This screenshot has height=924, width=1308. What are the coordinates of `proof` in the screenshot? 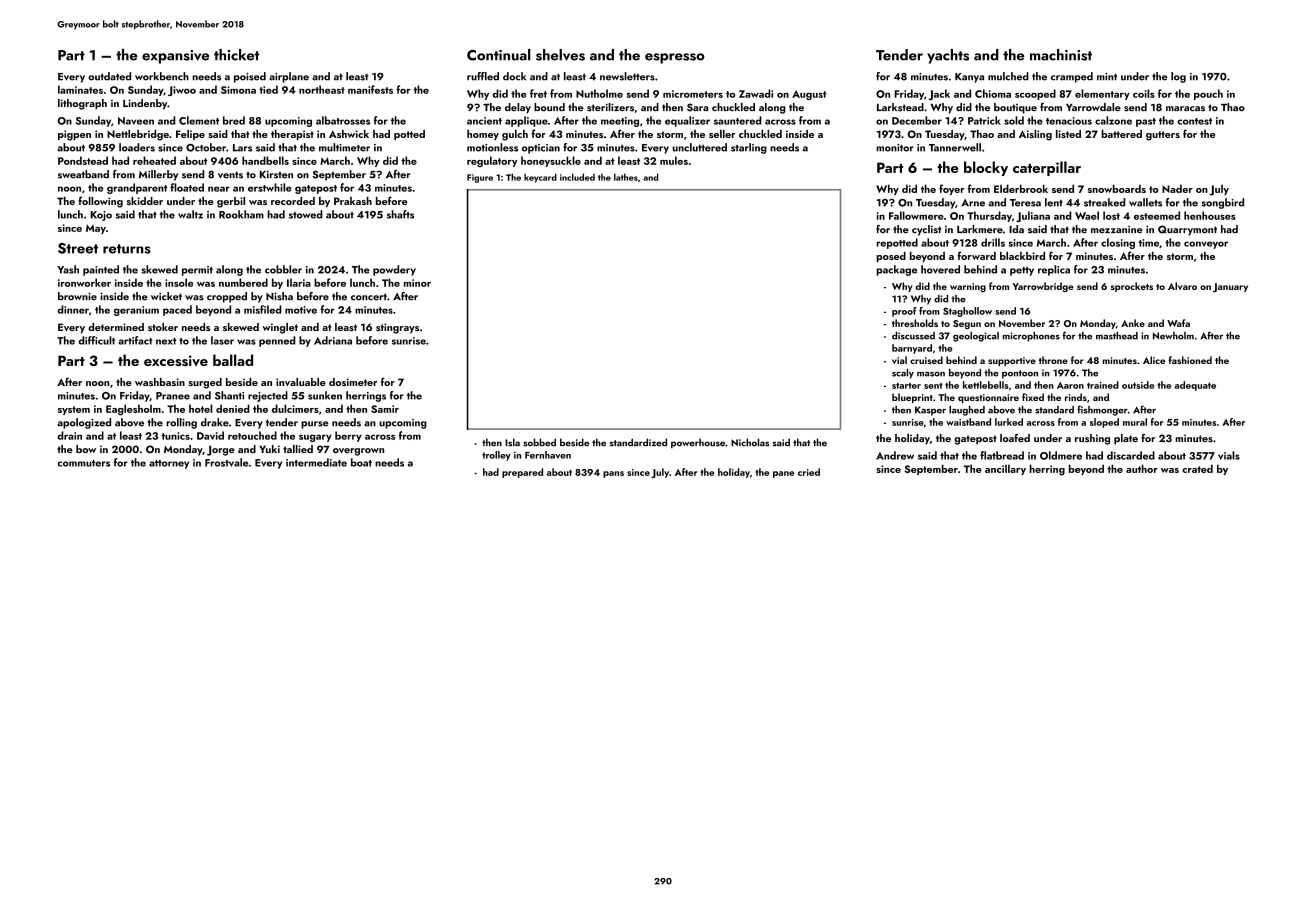 It's located at (904, 312).
